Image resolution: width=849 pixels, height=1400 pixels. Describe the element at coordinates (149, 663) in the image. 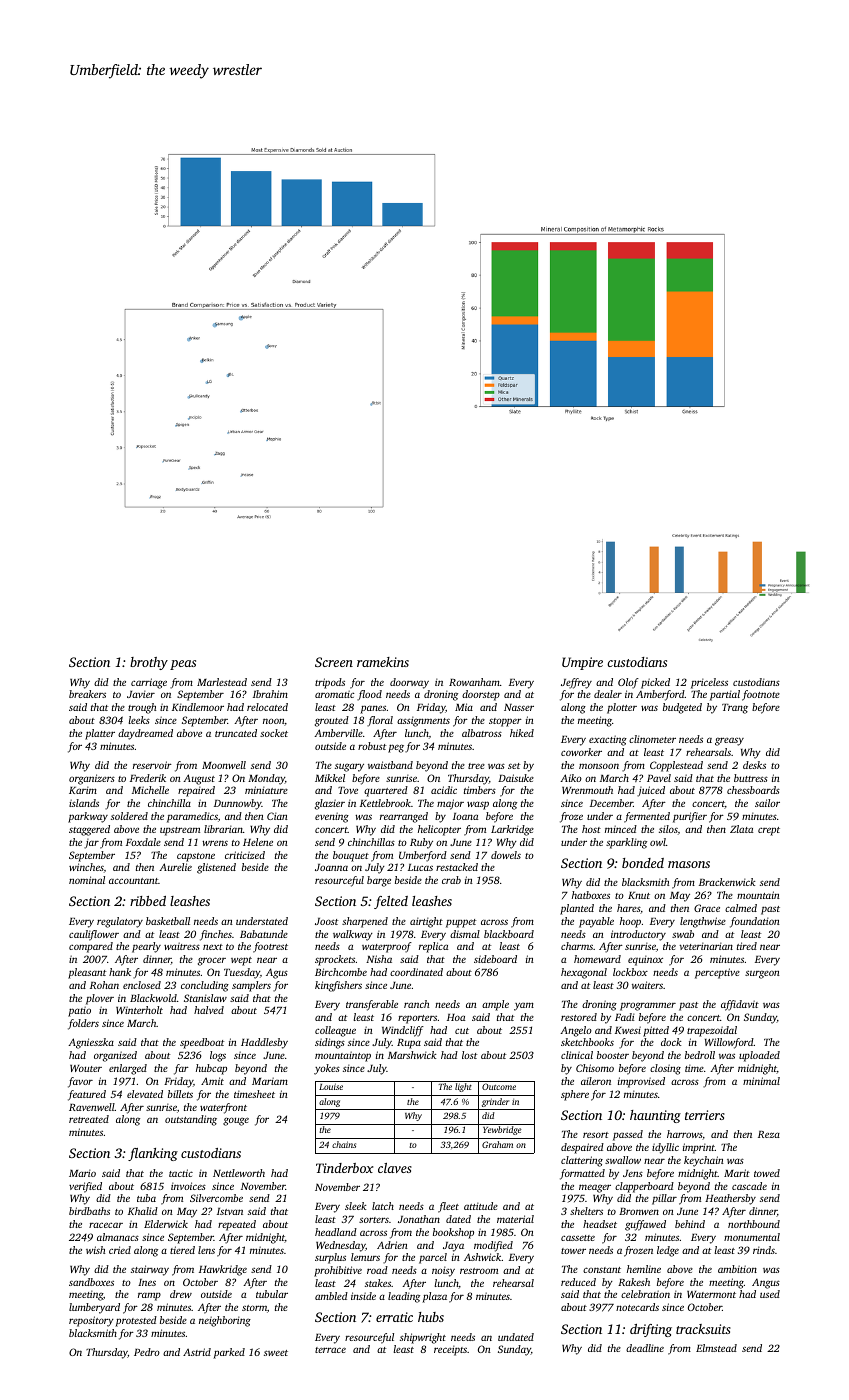

I see `brothy` at that location.
